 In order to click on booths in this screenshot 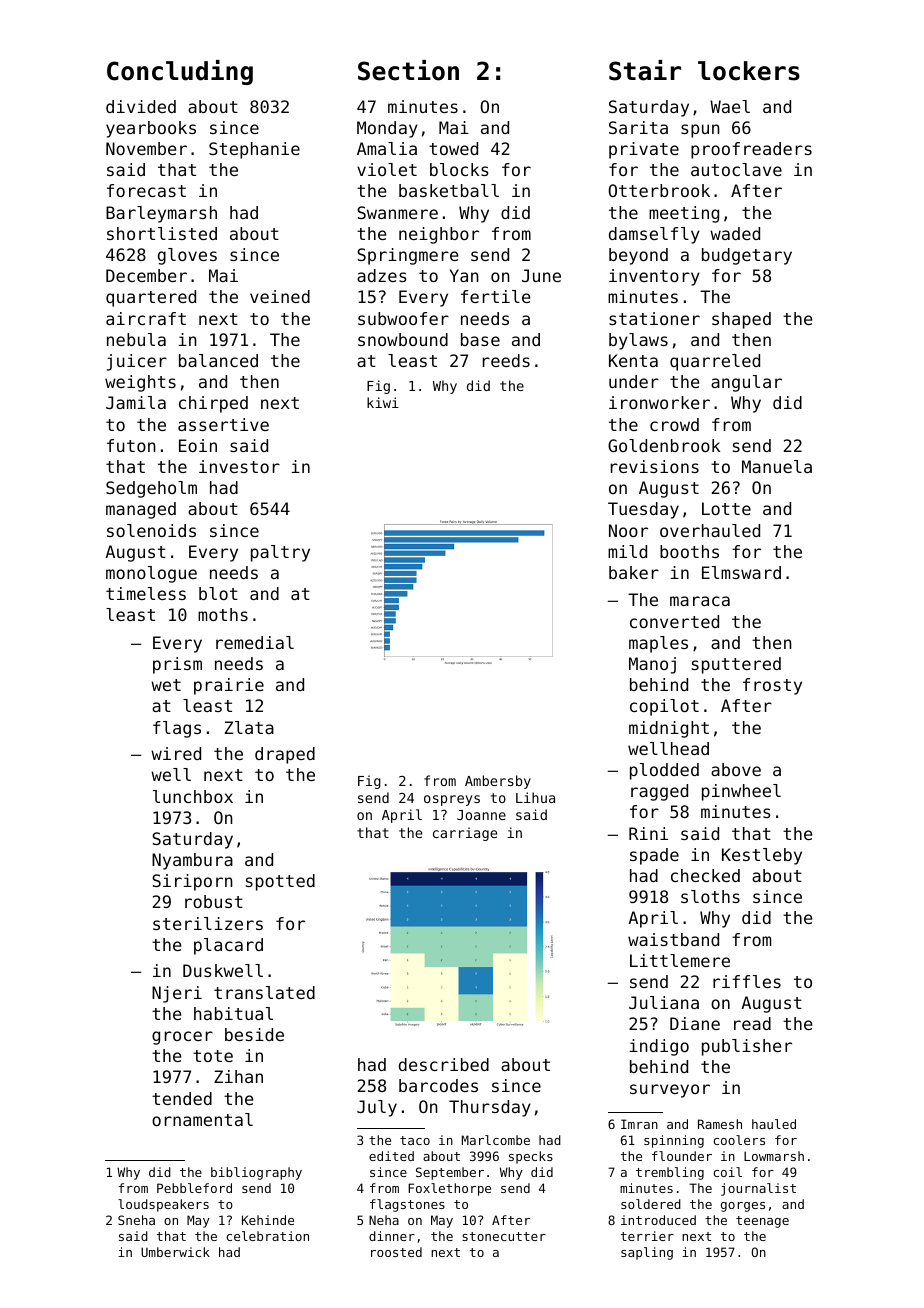, I will do `click(689, 551)`.
